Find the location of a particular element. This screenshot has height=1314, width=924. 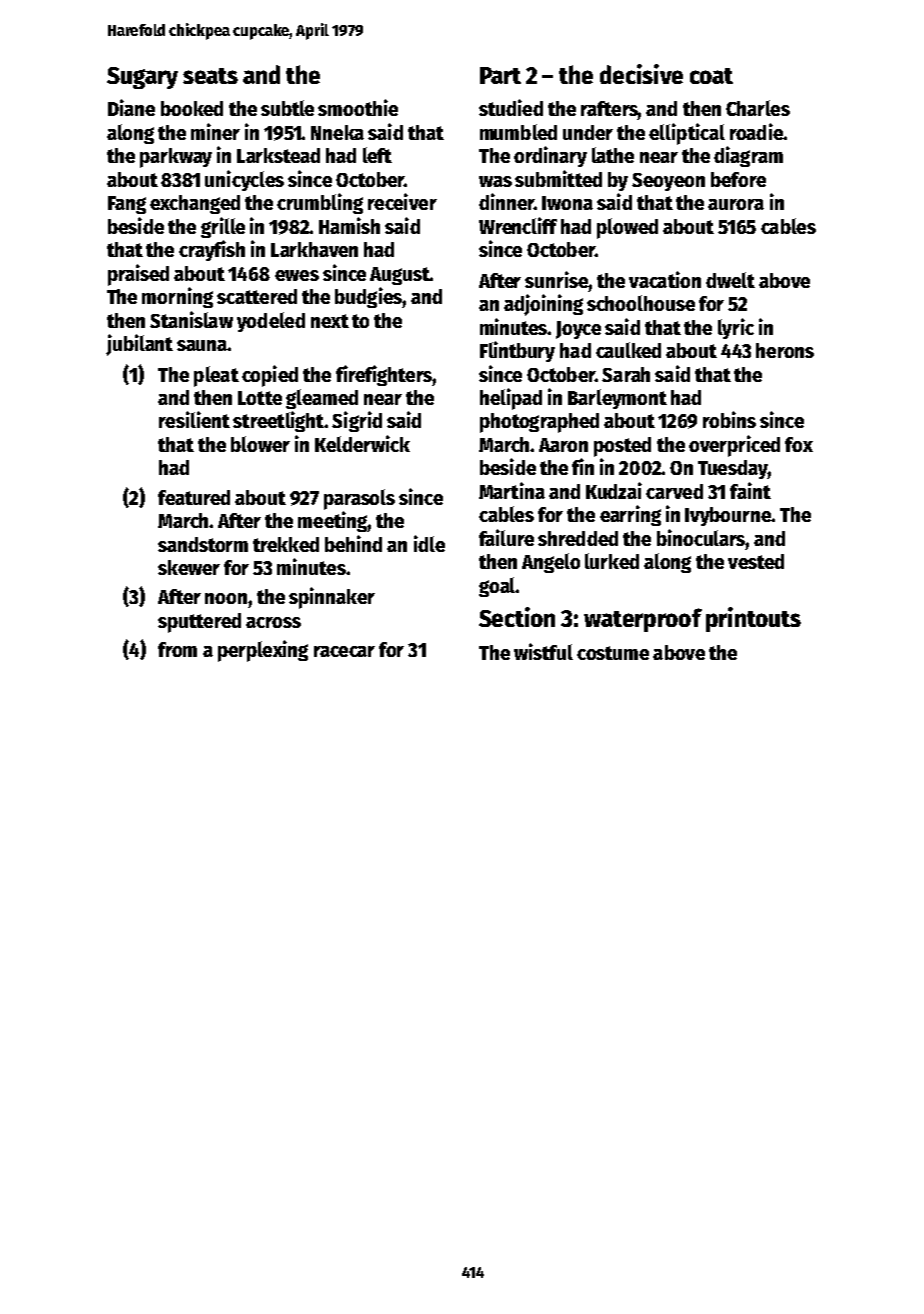

Iwona is located at coordinates (567, 203).
